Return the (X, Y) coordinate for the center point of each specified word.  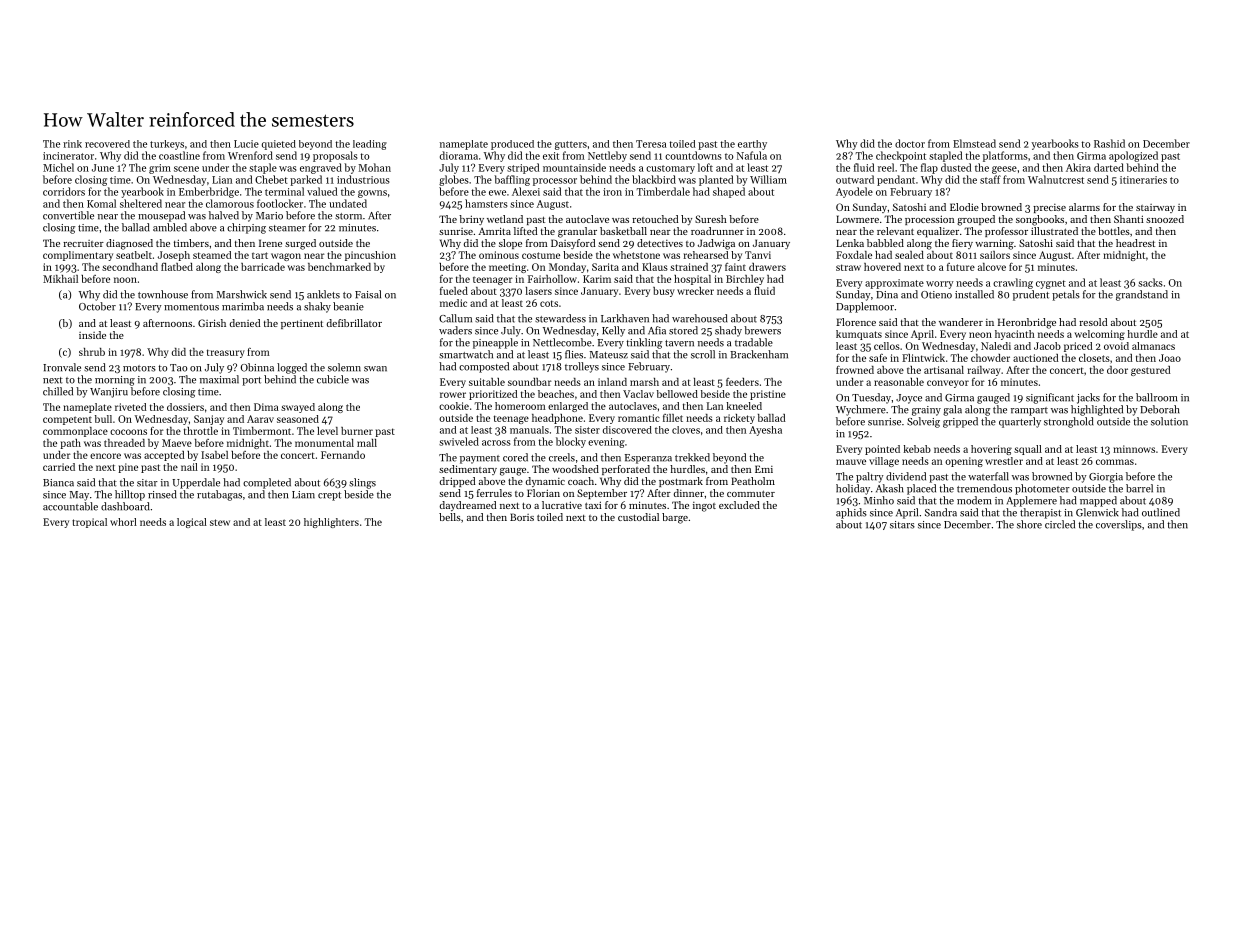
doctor (910, 143)
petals (1066, 295)
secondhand (130, 267)
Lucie (246, 144)
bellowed (677, 394)
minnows (1134, 449)
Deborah (1160, 409)
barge (675, 518)
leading (370, 145)
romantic (639, 418)
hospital (692, 280)
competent (67, 420)
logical (192, 523)
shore (1029, 524)
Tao (178, 368)
